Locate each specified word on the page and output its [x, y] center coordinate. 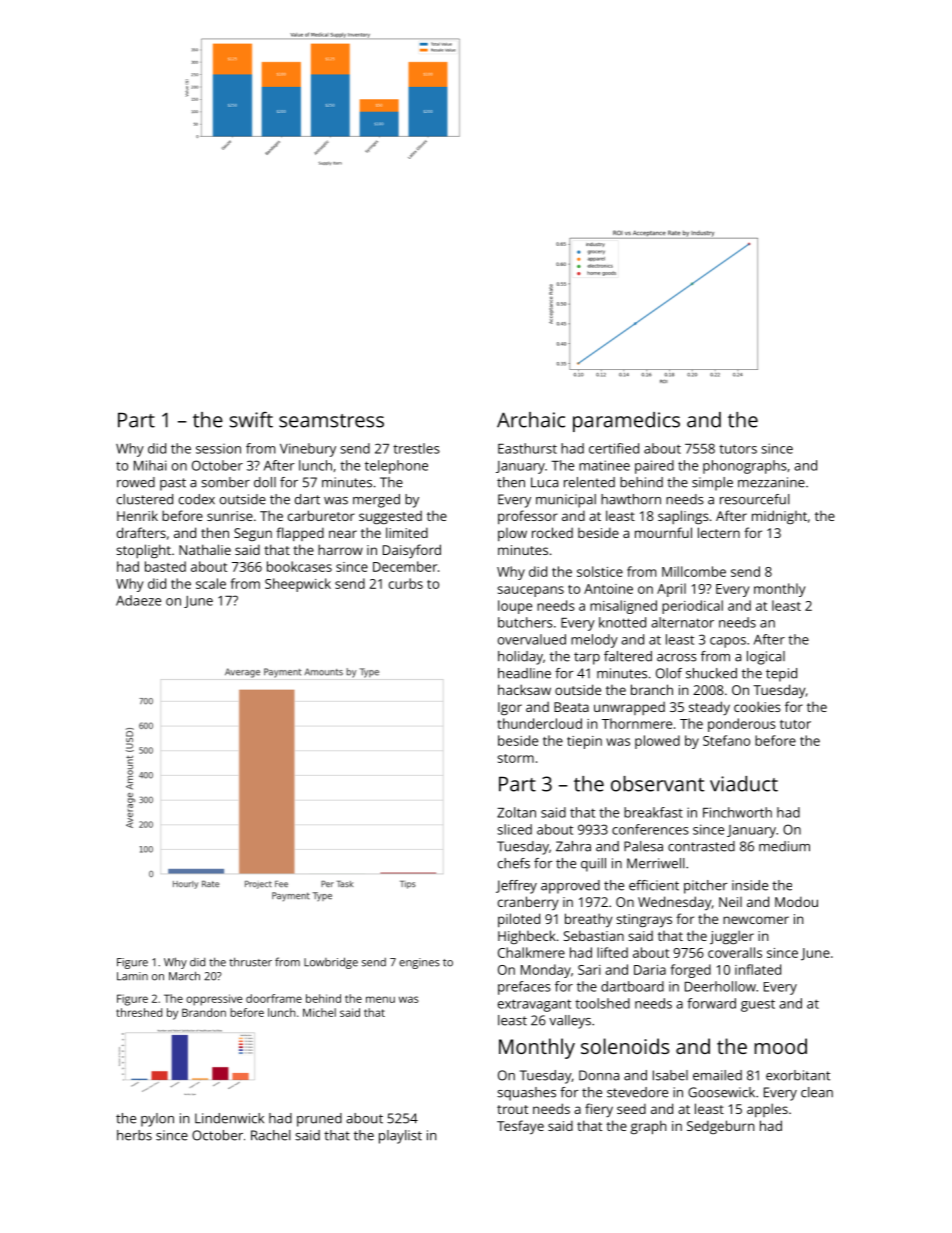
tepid [781, 675]
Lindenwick [229, 1118]
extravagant [534, 1005]
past [173, 484]
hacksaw [524, 689]
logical [766, 658]
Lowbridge [331, 963]
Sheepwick [298, 585]
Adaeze [138, 600]
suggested [390, 517]
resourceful [755, 499]
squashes [526, 1094]
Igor [510, 708]
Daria [650, 970]
